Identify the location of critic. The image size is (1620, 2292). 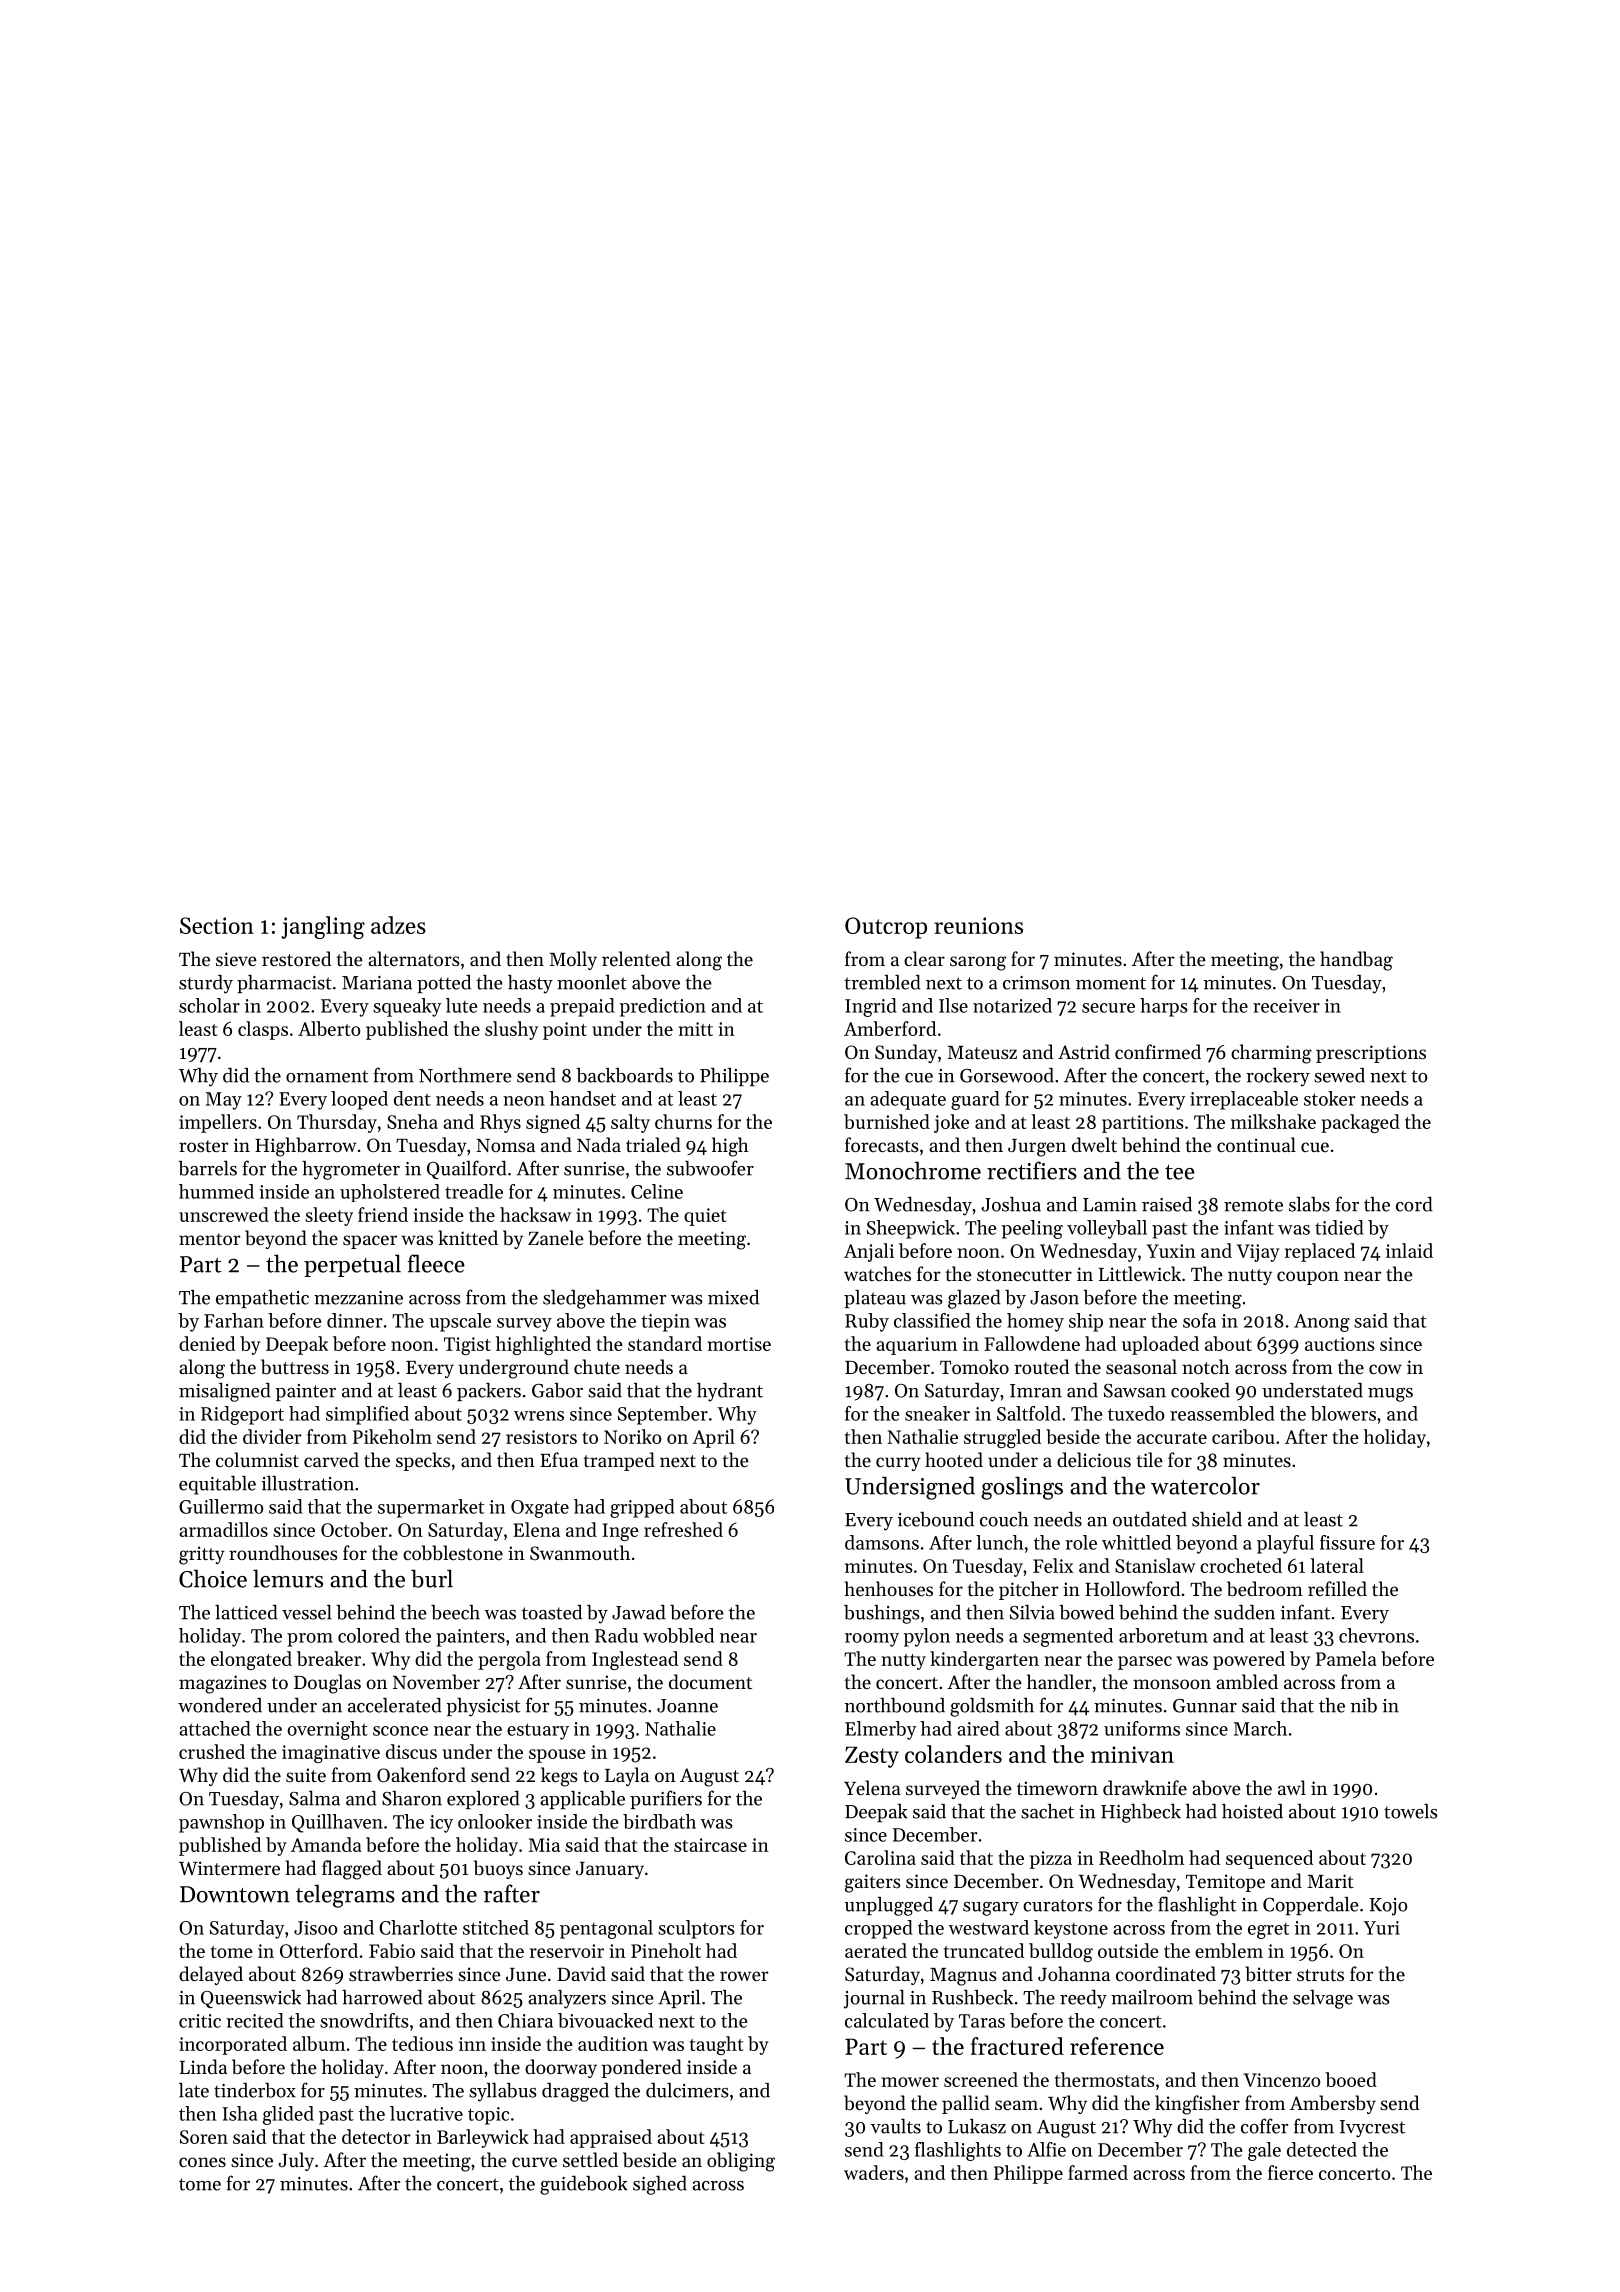
(200, 2021).
